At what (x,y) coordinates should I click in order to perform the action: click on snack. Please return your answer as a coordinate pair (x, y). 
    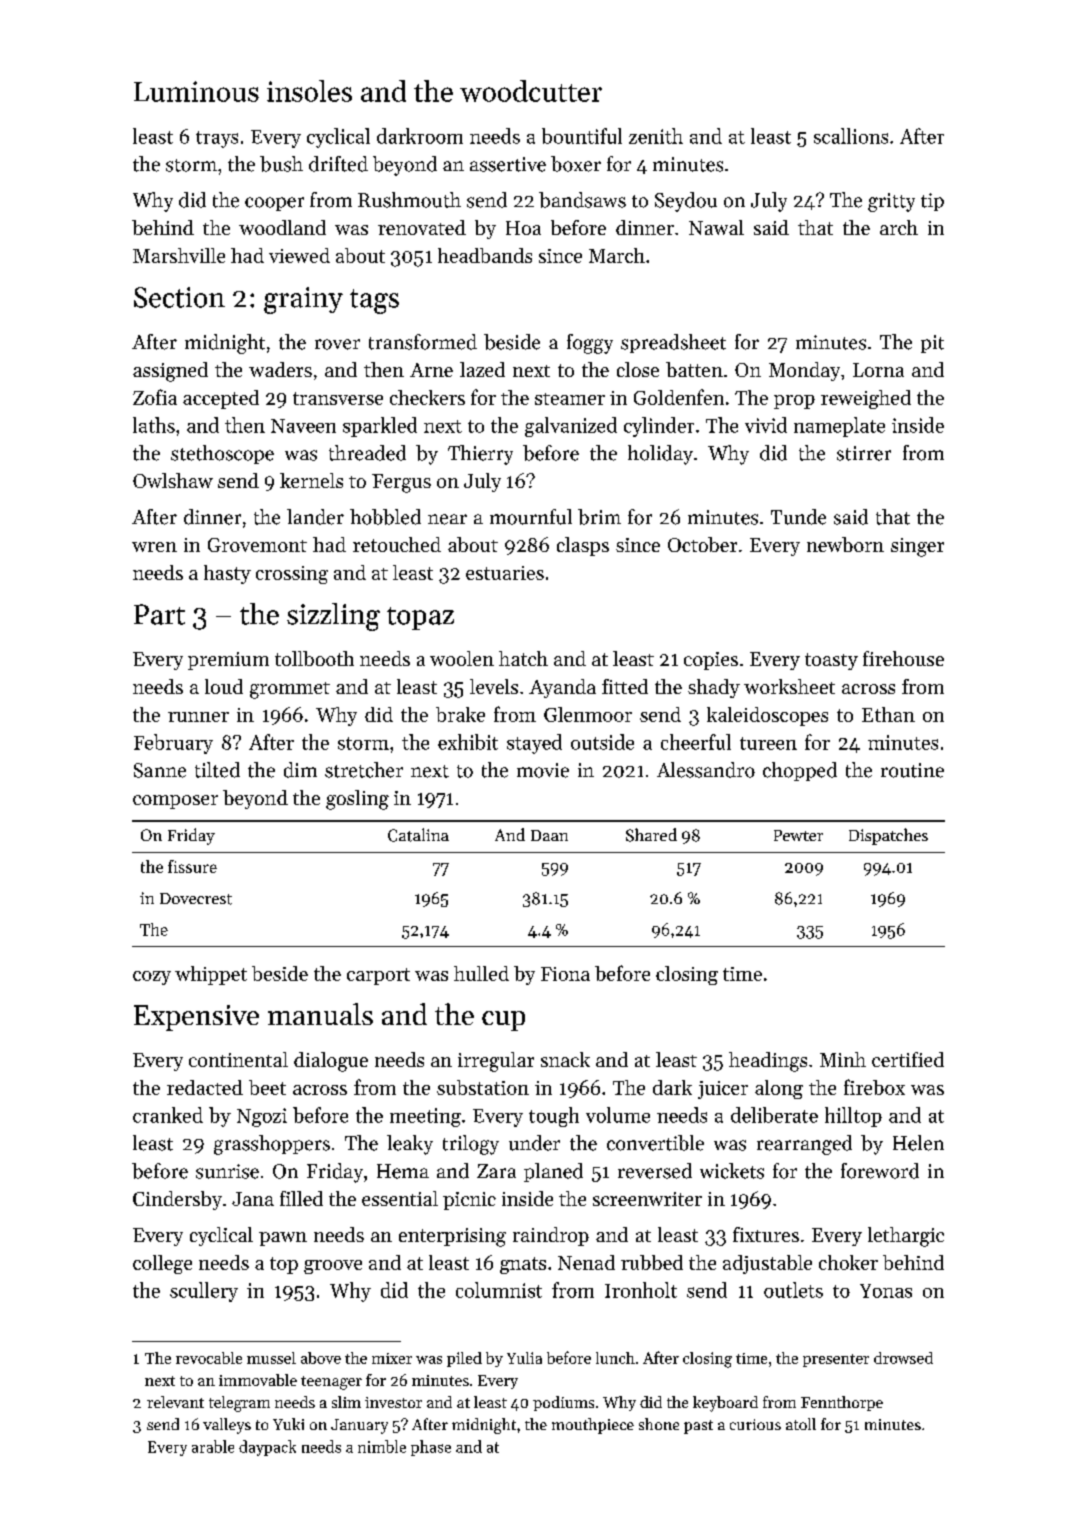
    Looking at the image, I should click on (565, 1059).
